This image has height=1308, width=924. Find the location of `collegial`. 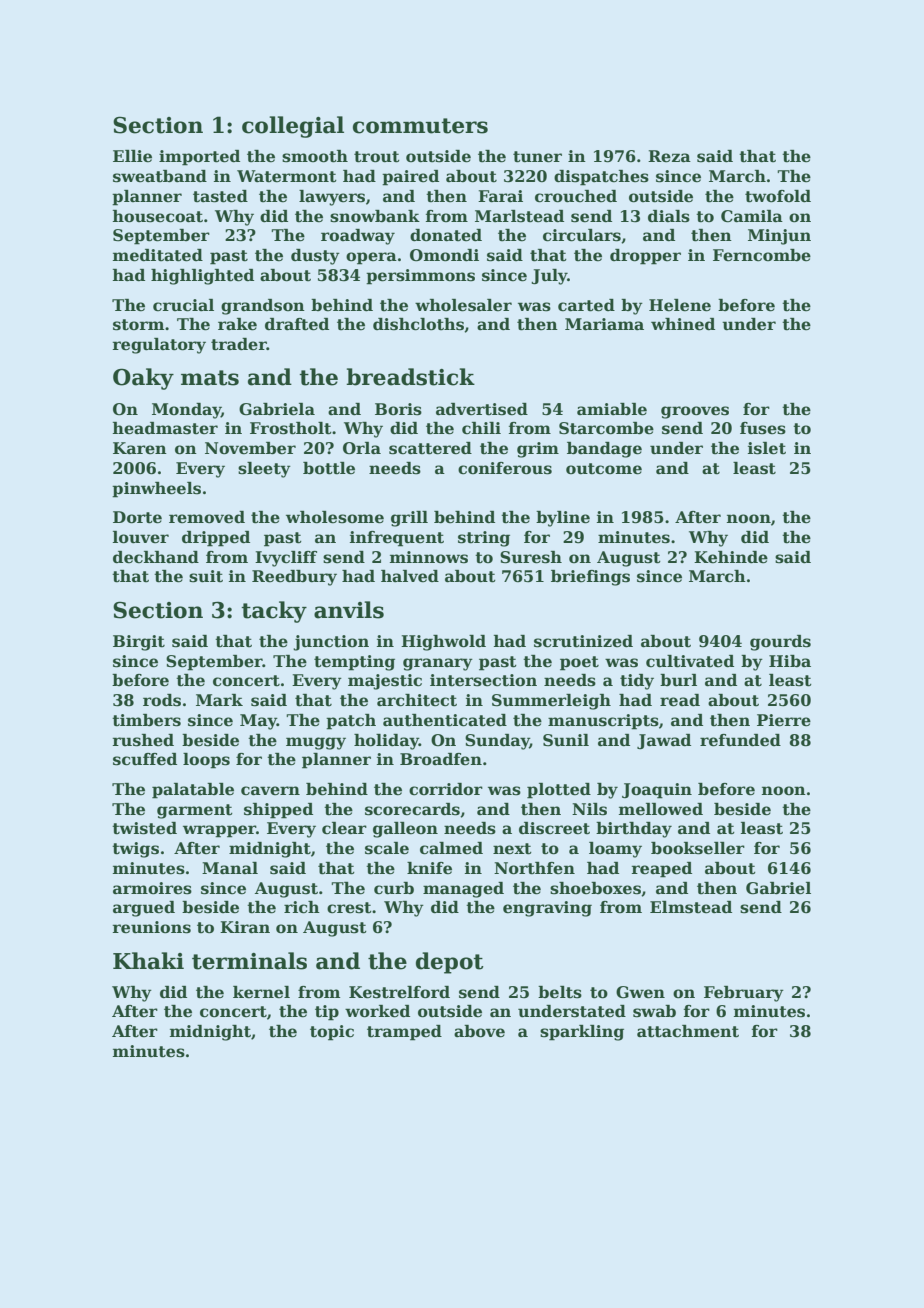

collegial is located at coordinates (293, 127).
